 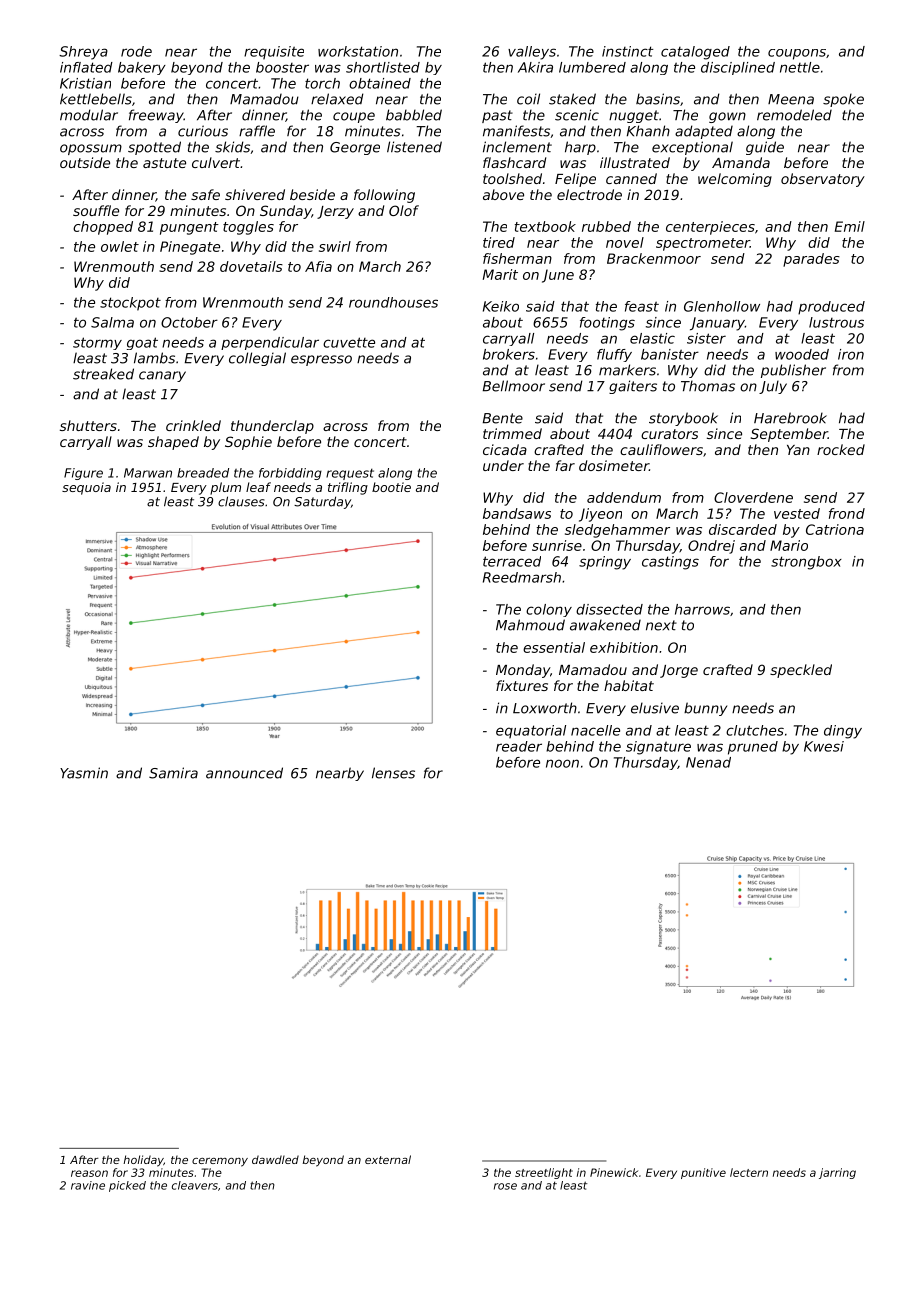 What do you see at coordinates (532, 53) in the screenshot?
I see `valleys` at bounding box center [532, 53].
